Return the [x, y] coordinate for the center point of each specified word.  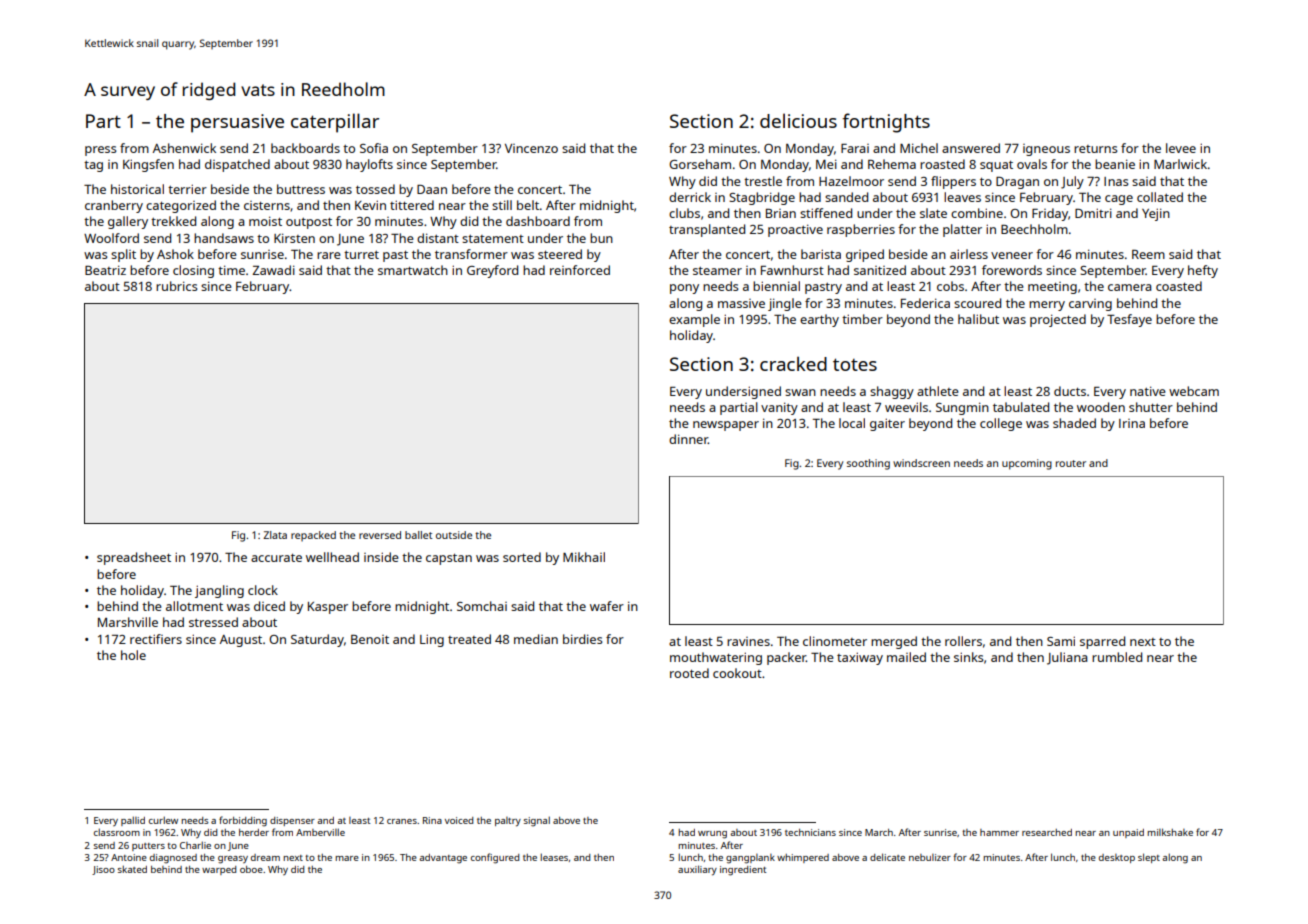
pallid [133, 821]
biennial [776, 286]
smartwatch [413, 270]
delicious [798, 120]
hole [133, 655]
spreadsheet [134, 558]
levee [1181, 148]
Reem [1148, 254]
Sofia [374, 148]
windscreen [921, 463]
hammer [999, 832]
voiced [459, 820]
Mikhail [584, 557]
